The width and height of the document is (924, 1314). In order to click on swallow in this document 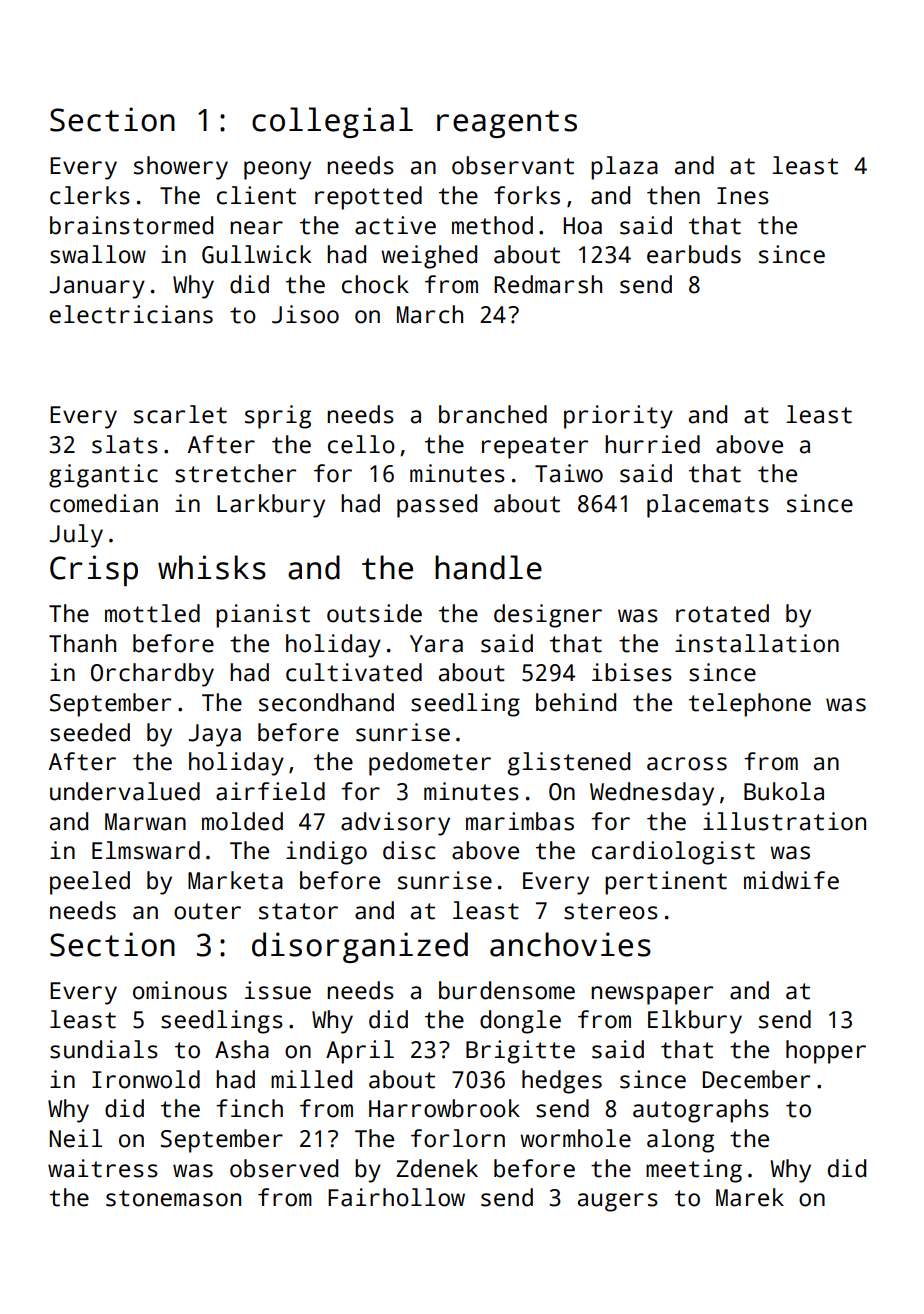, I will do `click(98, 254)`.
